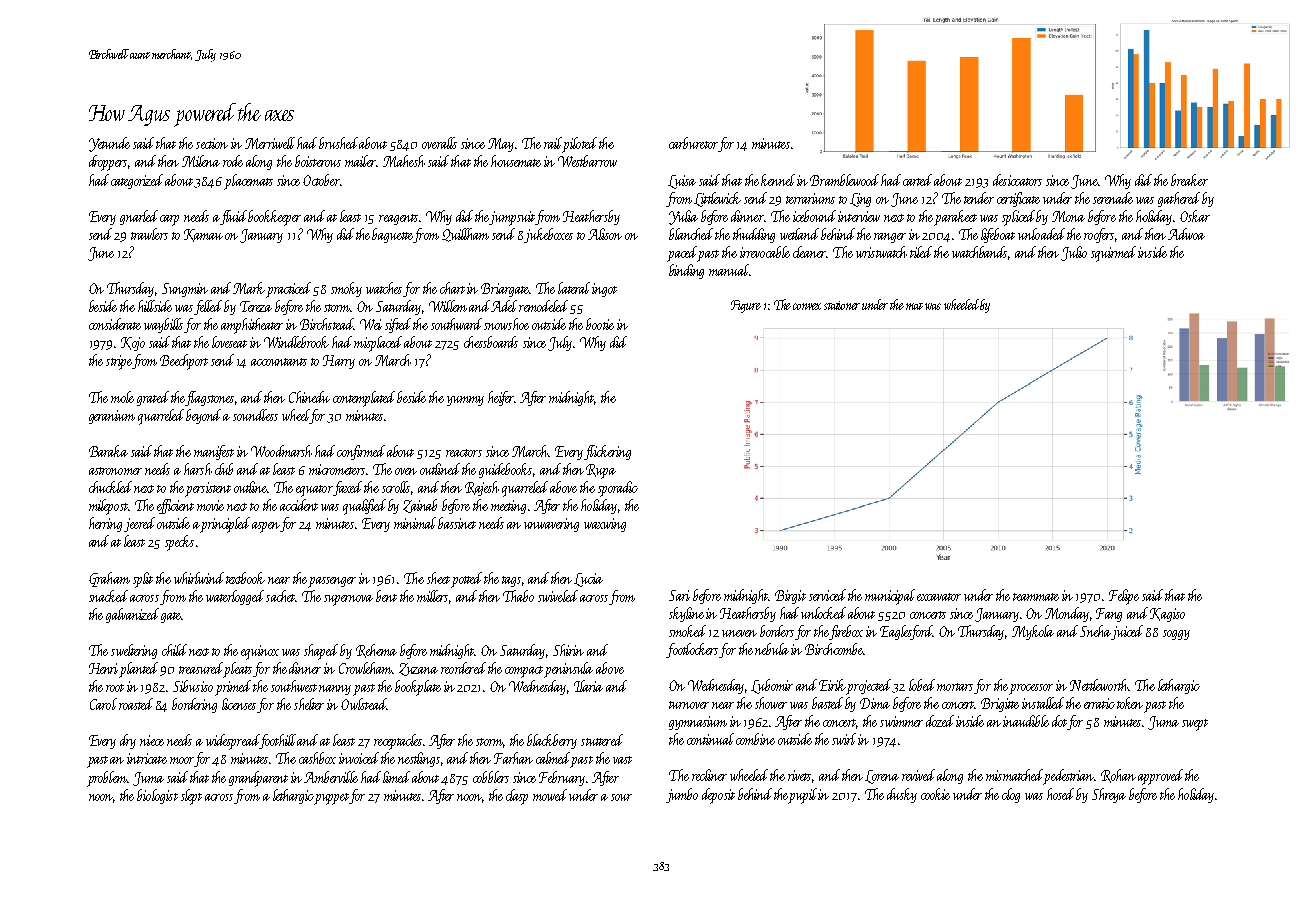 Image resolution: width=1308 pixels, height=924 pixels. I want to click on piloted, so click(580, 144).
